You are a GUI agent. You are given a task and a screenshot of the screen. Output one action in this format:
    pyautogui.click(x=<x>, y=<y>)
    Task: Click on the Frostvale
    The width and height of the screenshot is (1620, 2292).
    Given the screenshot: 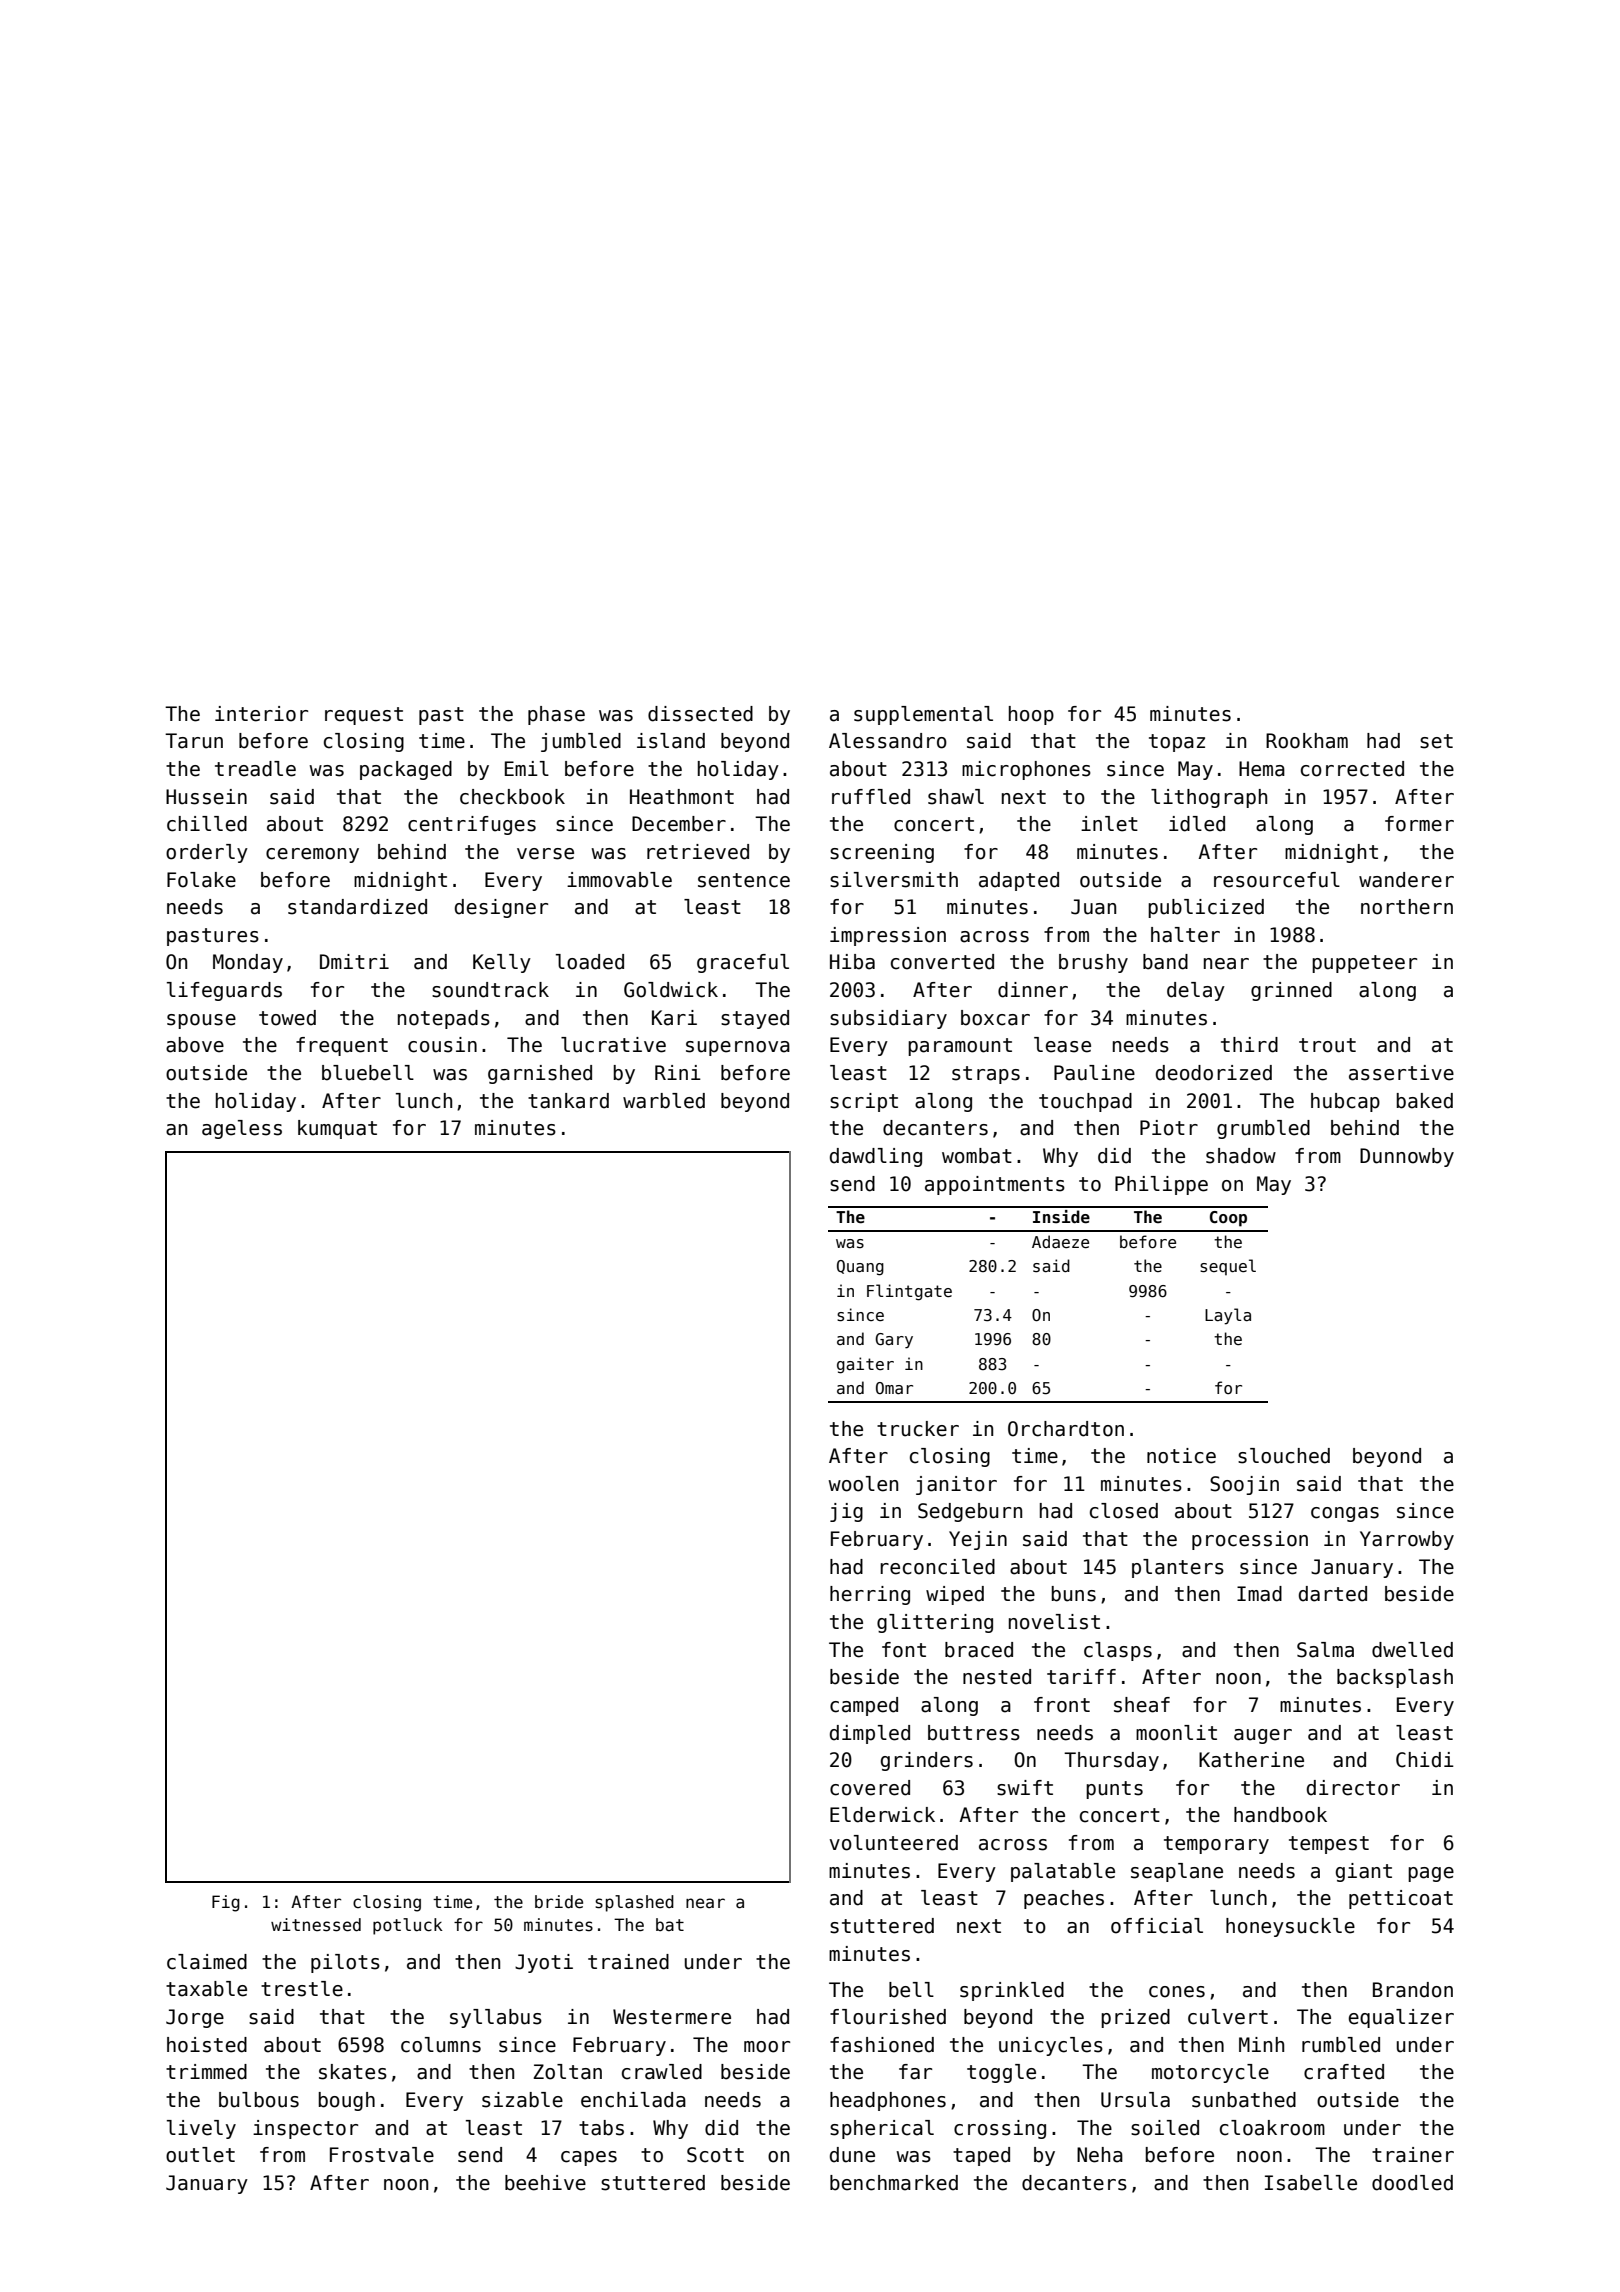 What is the action you would take?
    pyautogui.click(x=382, y=2155)
